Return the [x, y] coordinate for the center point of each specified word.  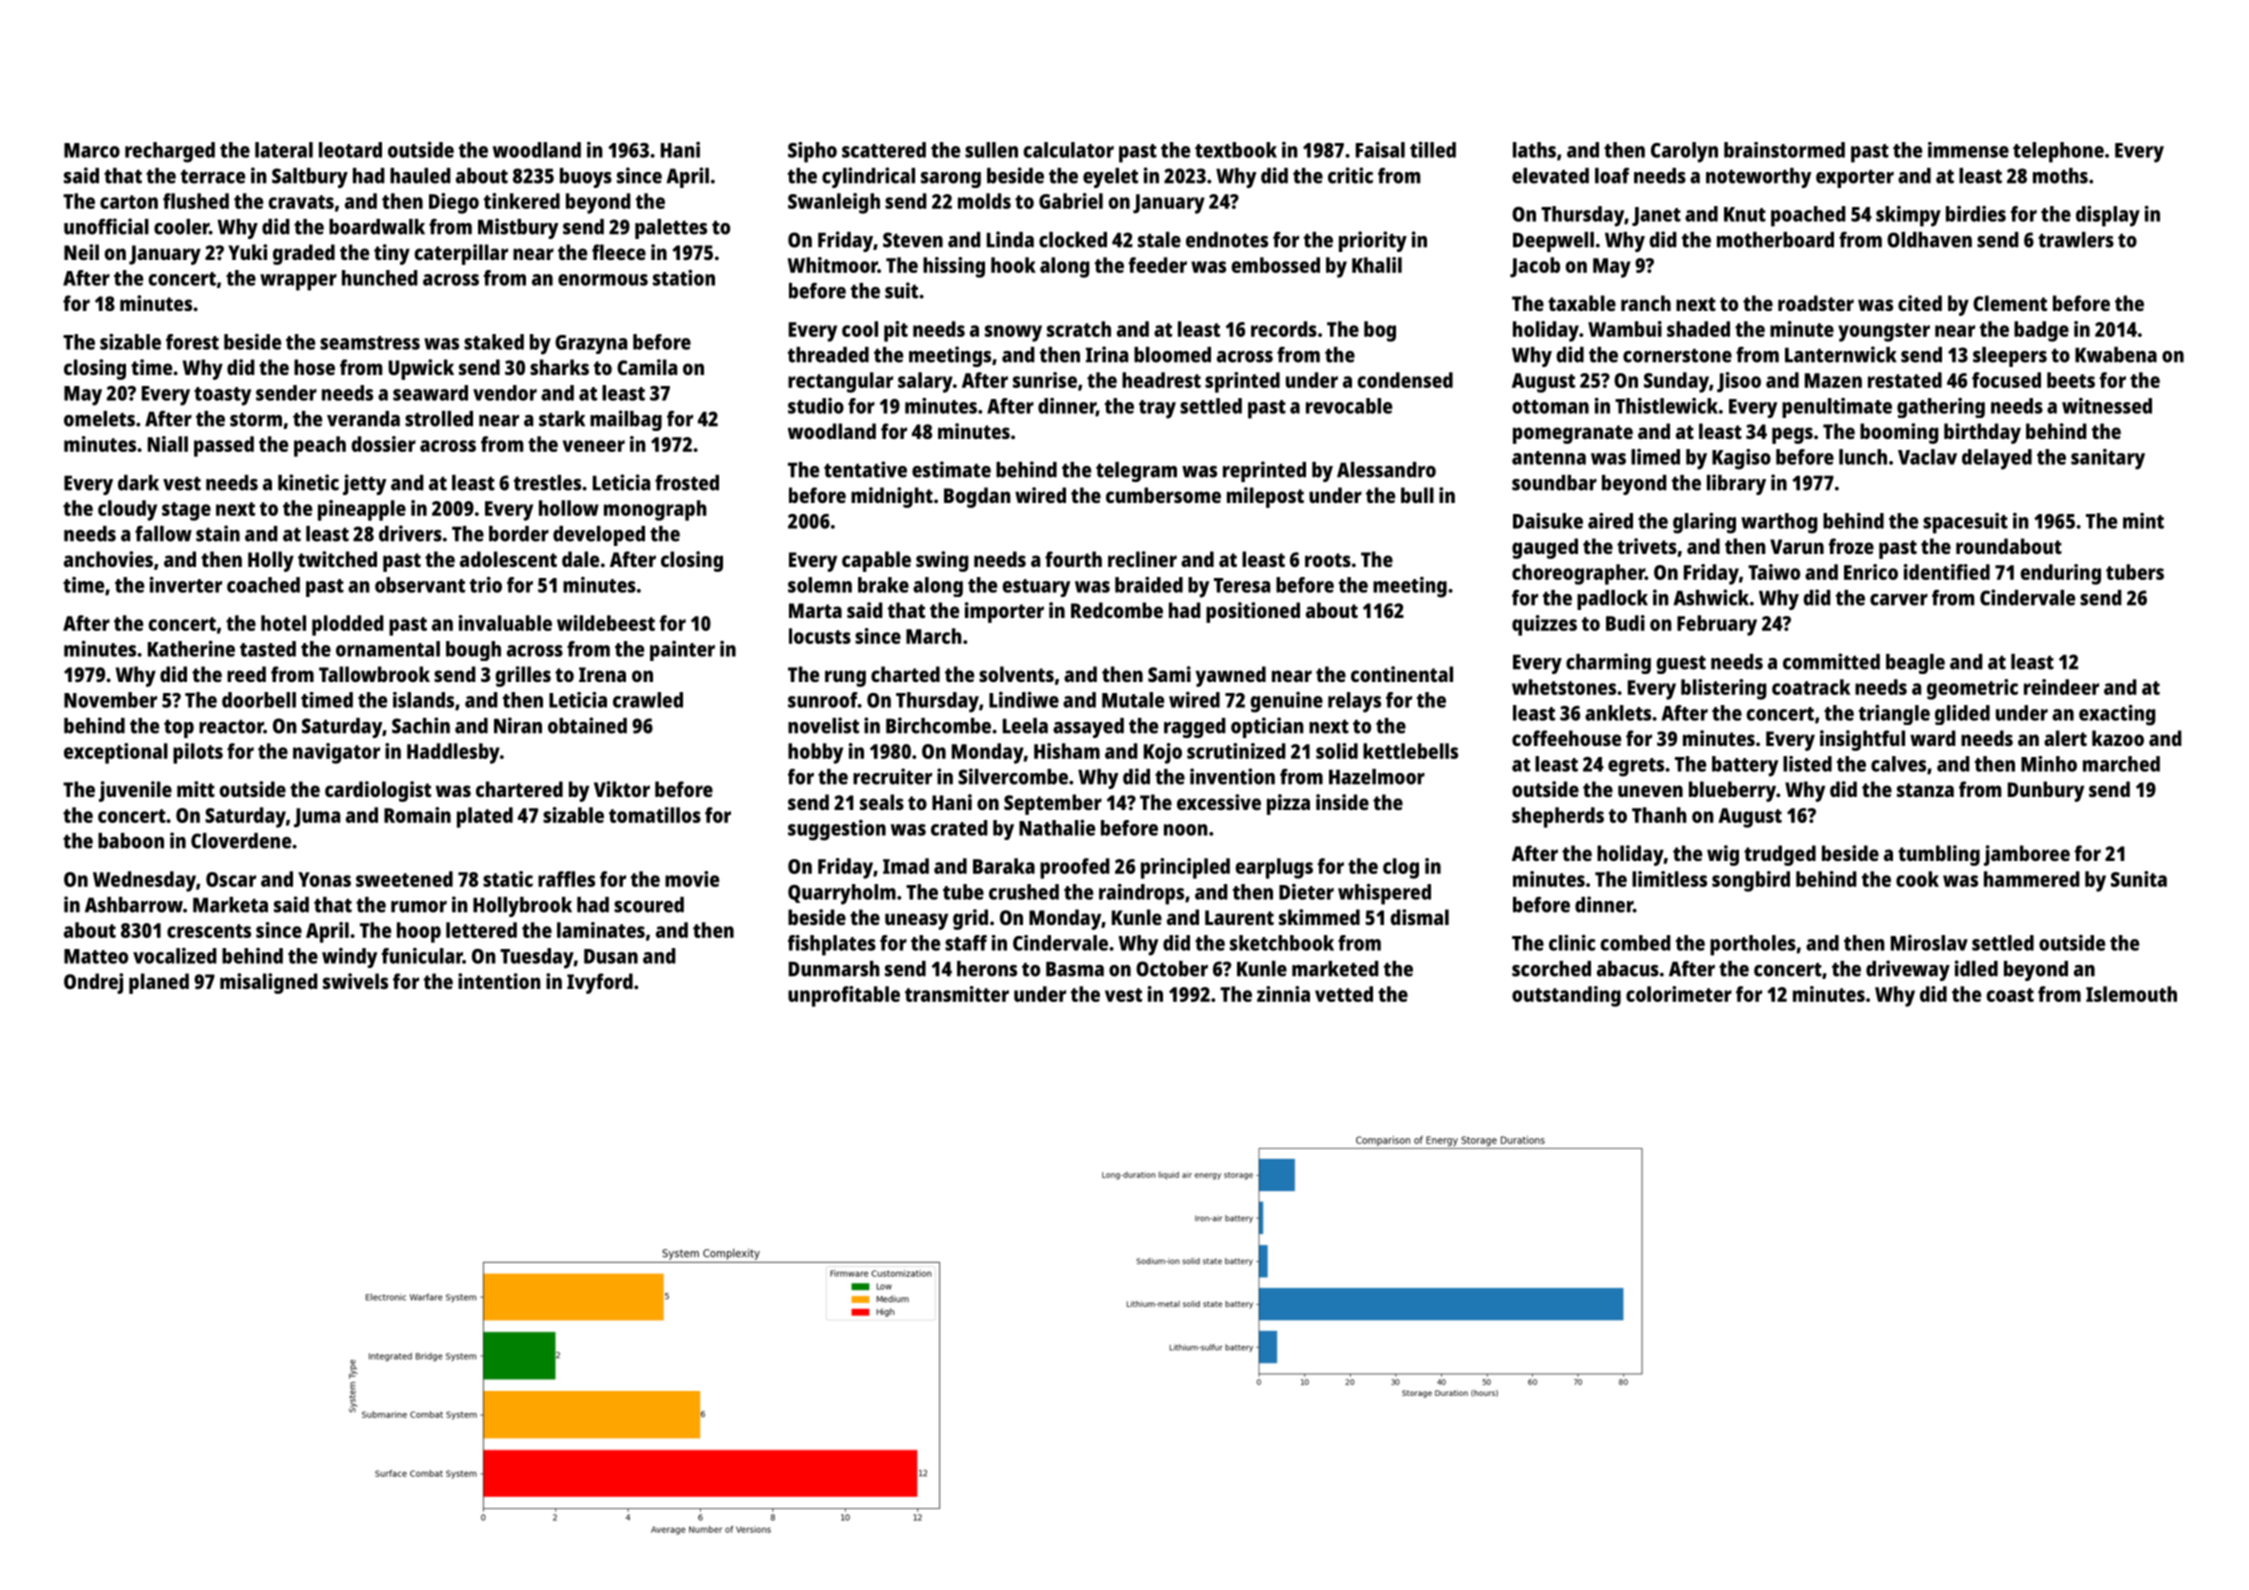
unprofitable [844, 996]
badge [2041, 331]
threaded [828, 355]
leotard [350, 150]
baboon [131, 841]
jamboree [2027, 855]
